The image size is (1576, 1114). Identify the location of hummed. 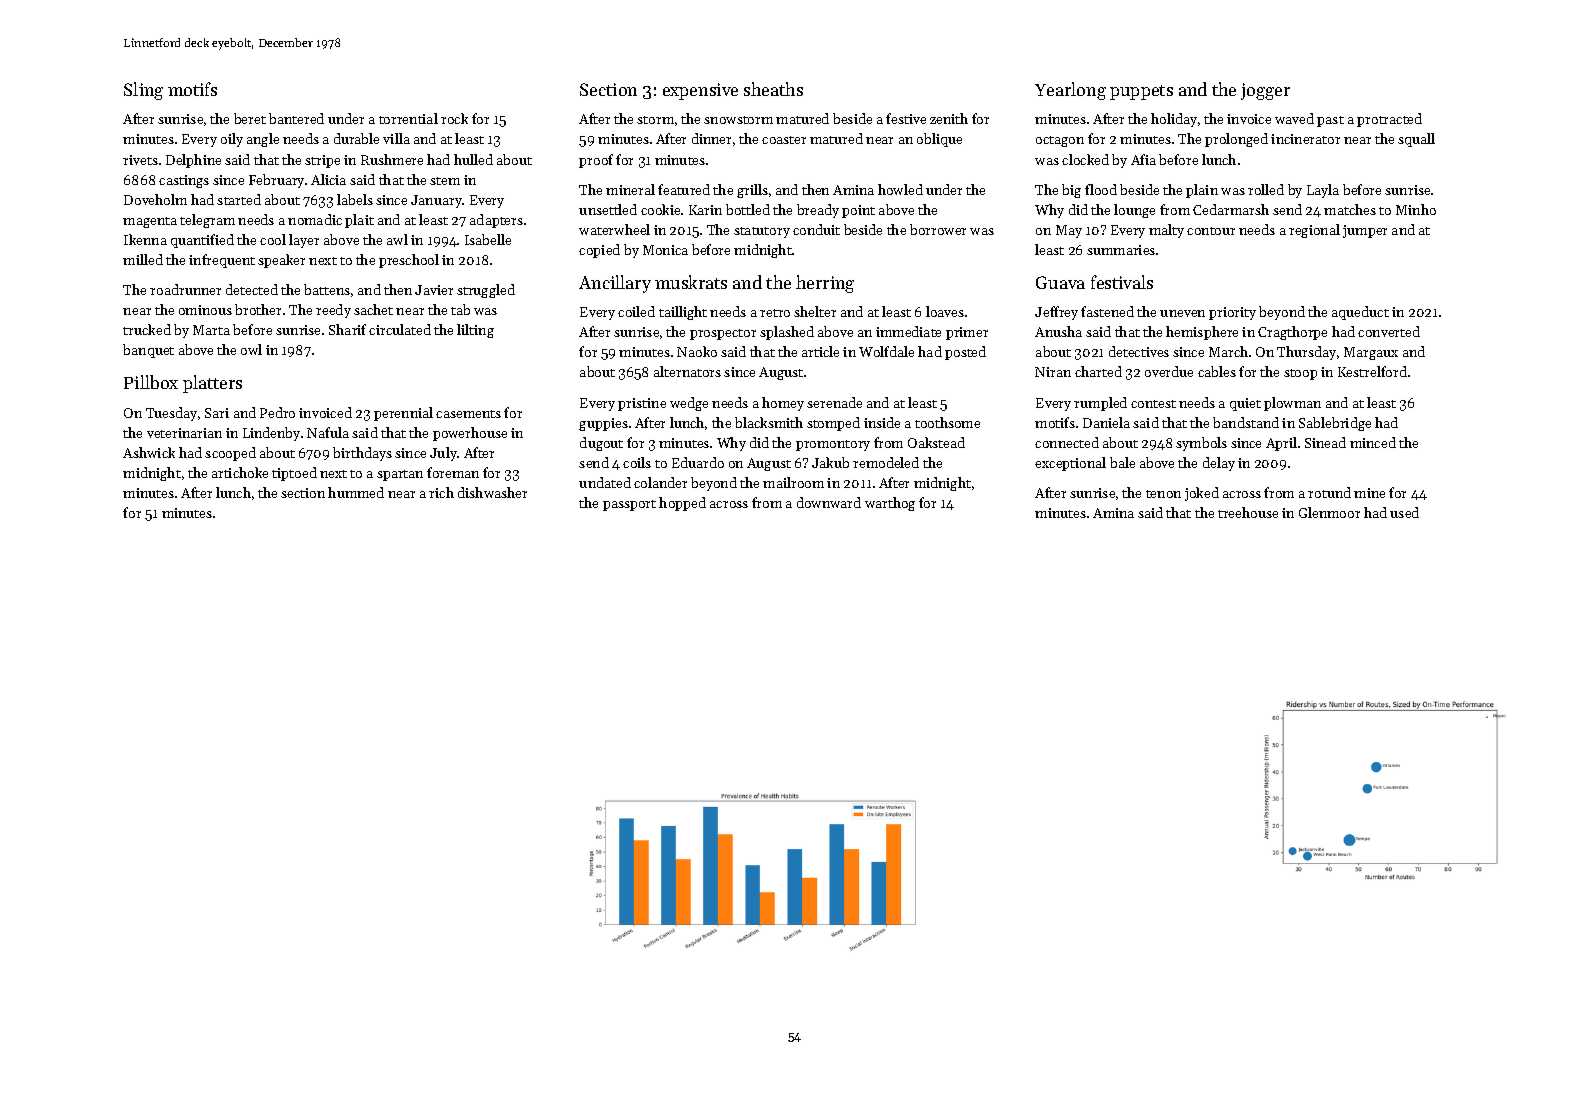
(356, 492).
